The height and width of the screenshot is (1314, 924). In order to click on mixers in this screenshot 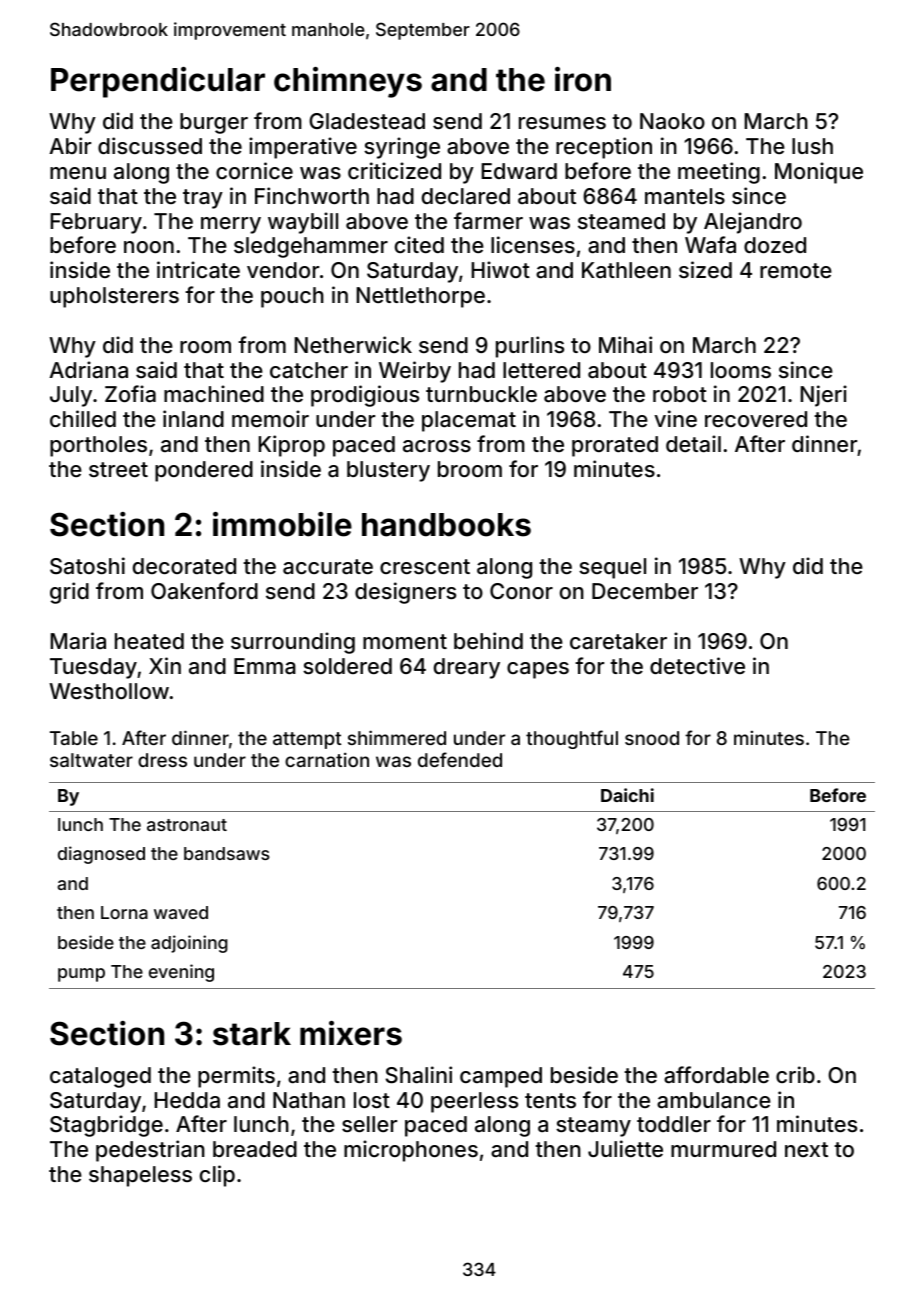, I will do `click(351, 1033)`.
